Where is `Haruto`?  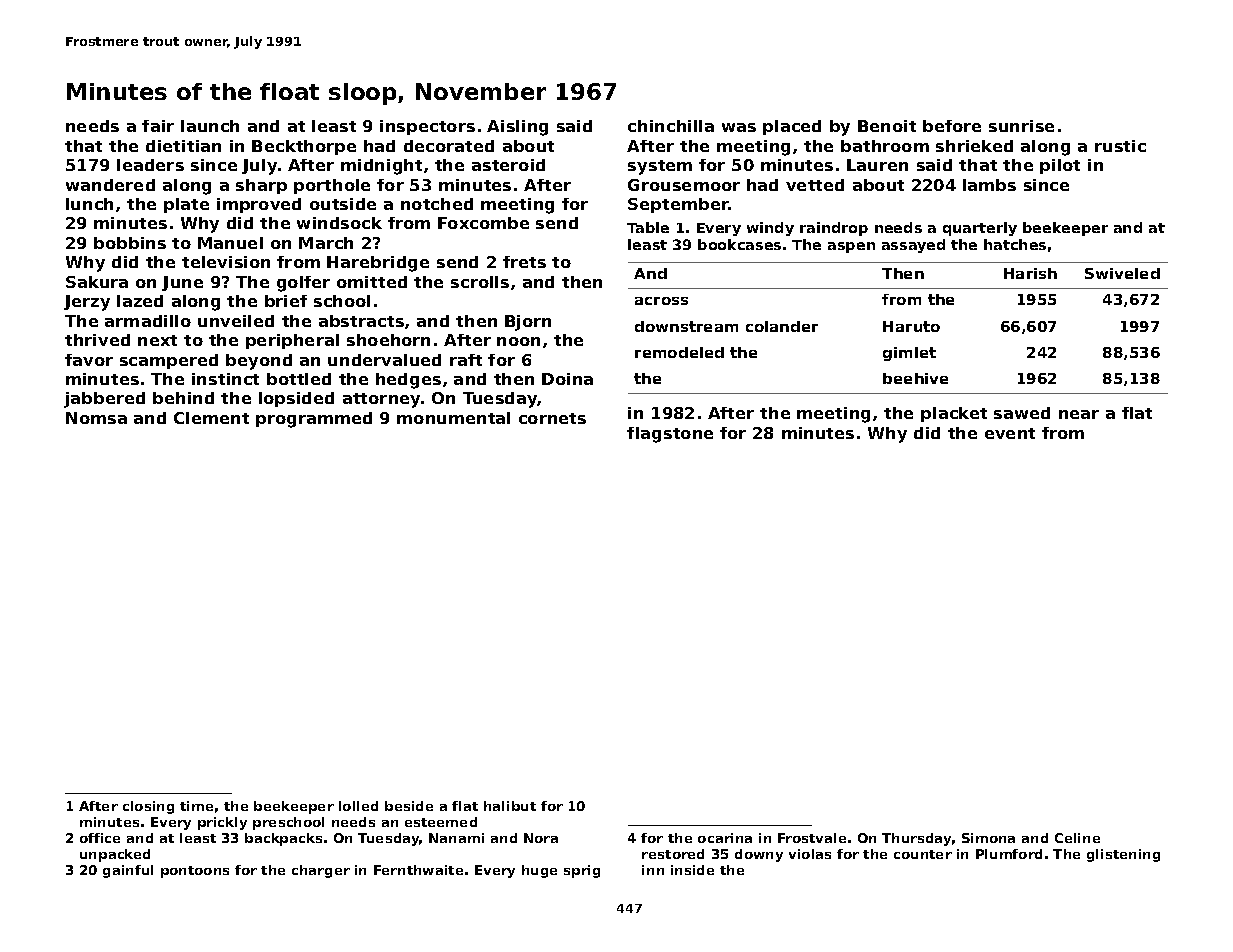 Haruto is located at coordinates (911, 326).
